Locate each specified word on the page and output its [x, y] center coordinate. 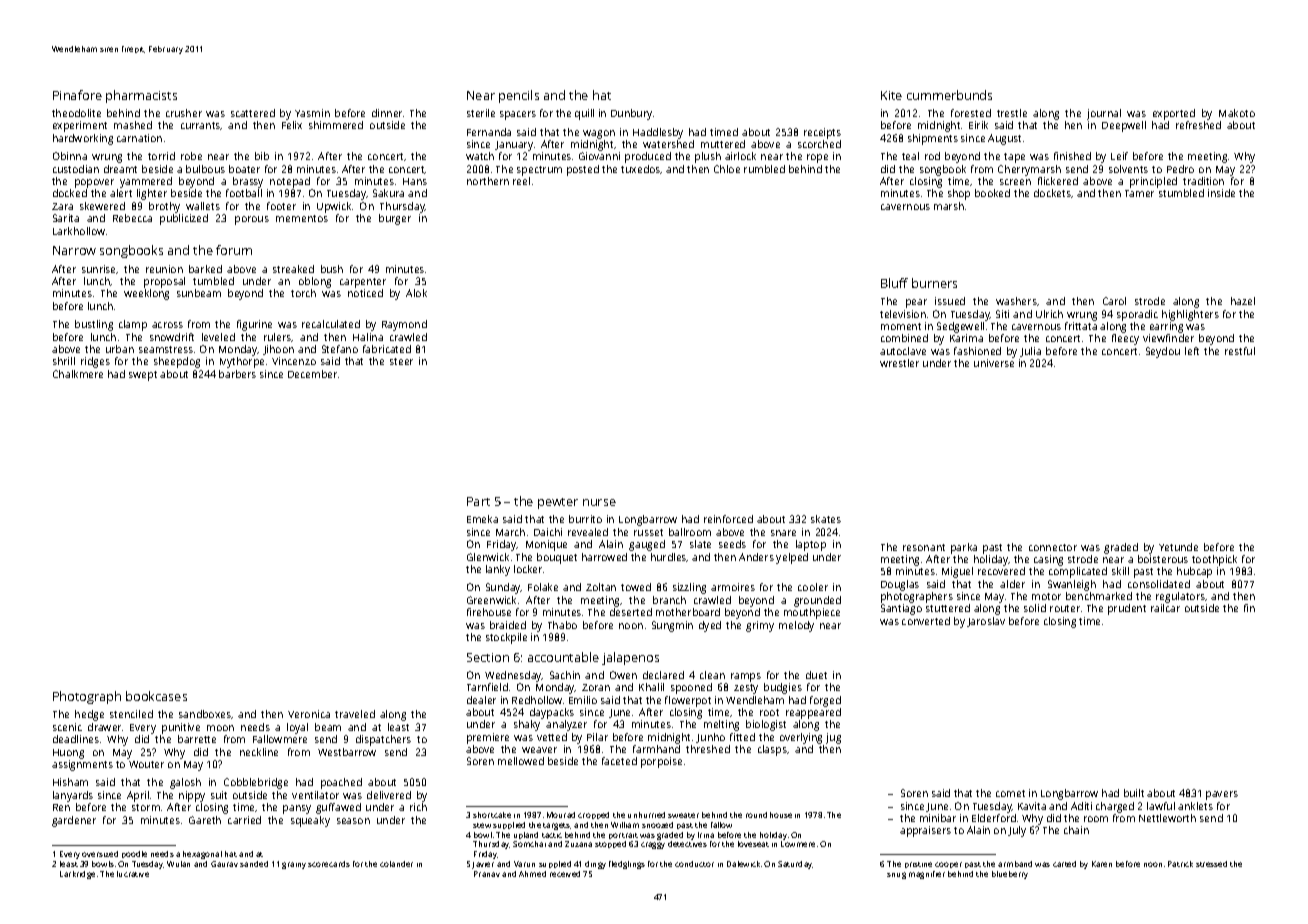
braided [508, 625]
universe [994, 363]
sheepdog [177, 362]
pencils [519, 96]
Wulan [178, 864]
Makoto [1237, 113]
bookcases [156, 696]
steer [401, 361]
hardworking [83, 139]
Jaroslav [986, 622]
